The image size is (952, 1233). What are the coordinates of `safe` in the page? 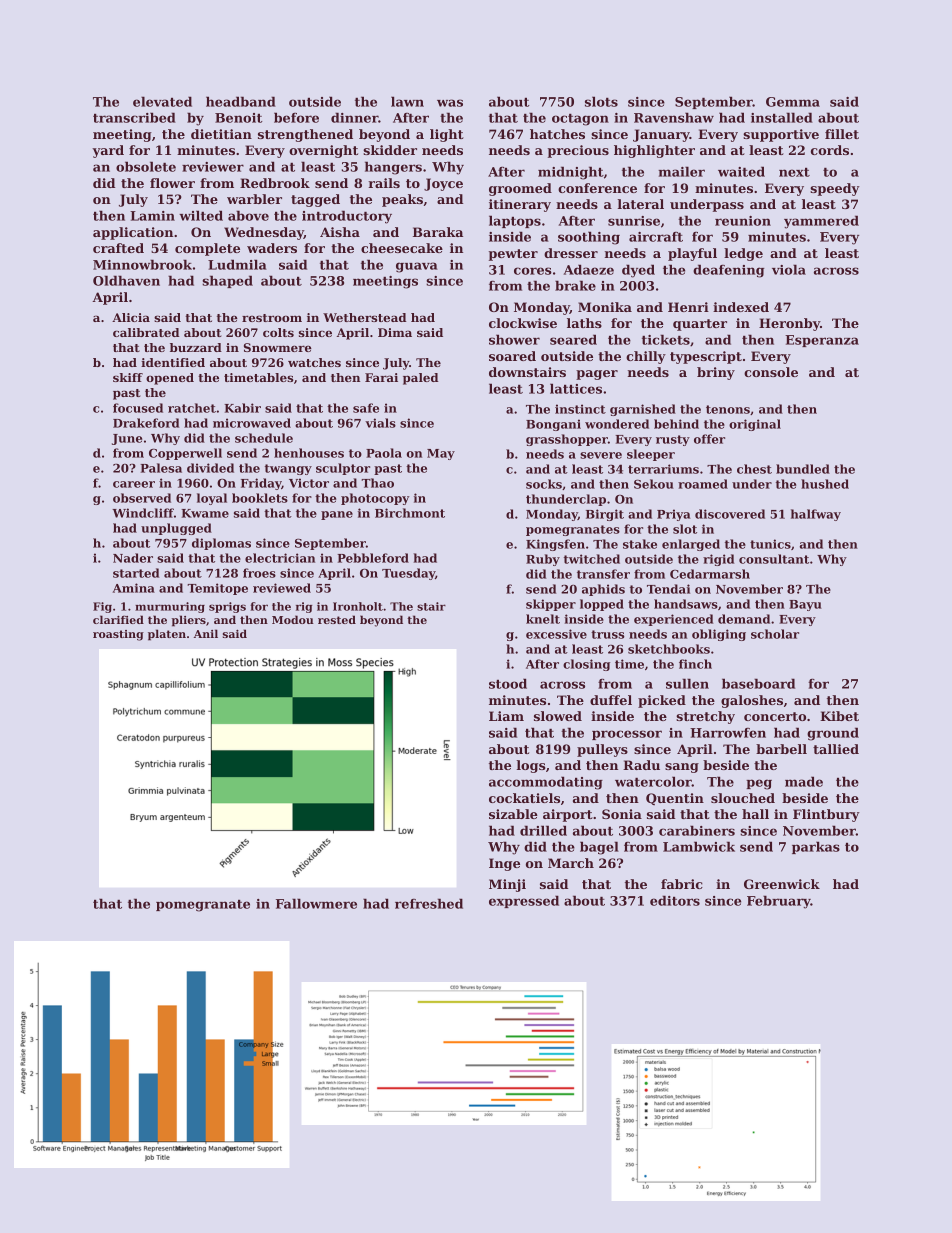 It's located at (366, 408).
